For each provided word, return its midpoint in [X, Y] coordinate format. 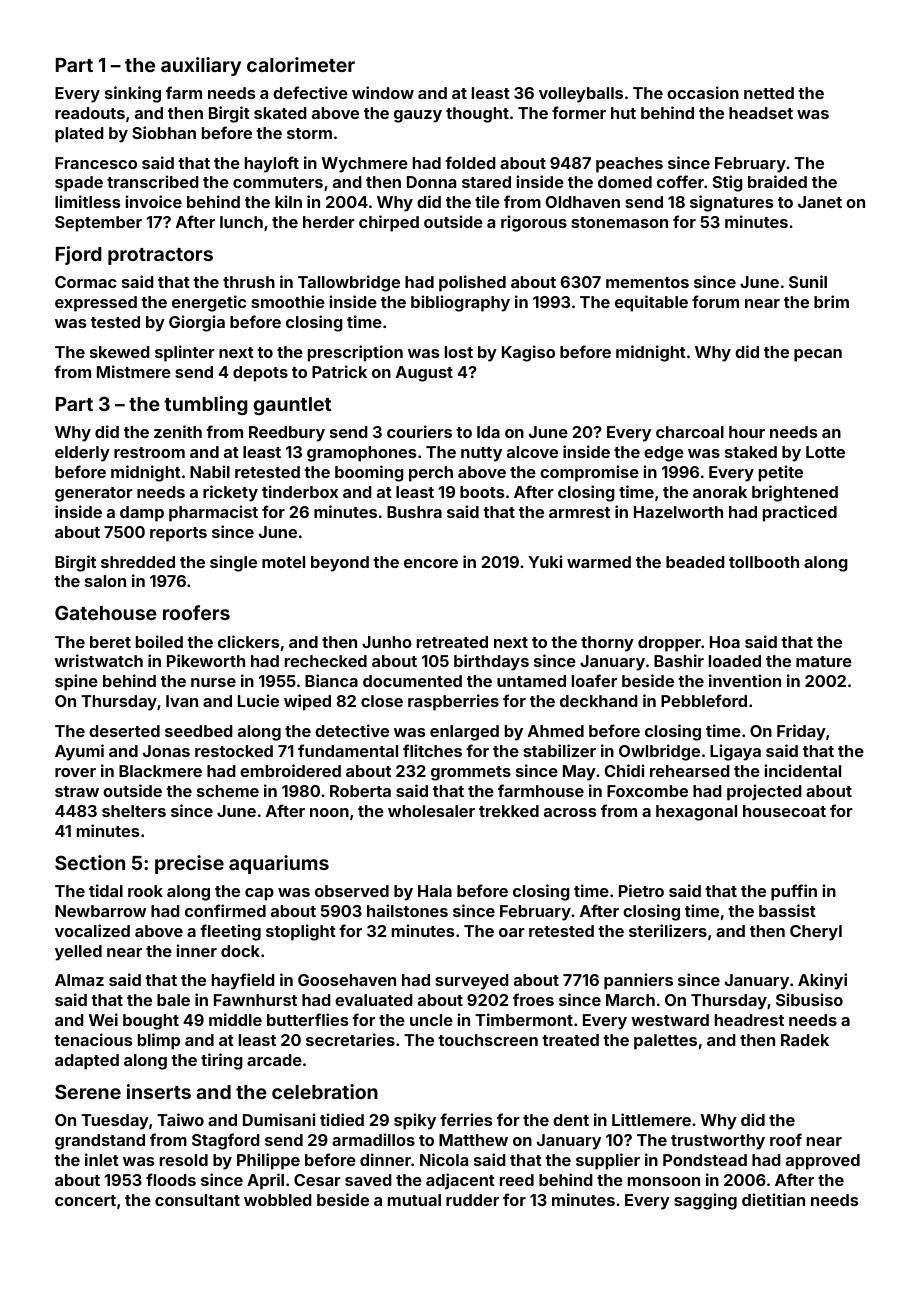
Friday [801, 732]
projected [764, 792]
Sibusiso [809, 999]
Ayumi [79, 752]
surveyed [472, 982]
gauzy [418, 116]
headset [761, 113]
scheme [228, 791]
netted [769, 93]
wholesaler [431, 811]
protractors [160, 256]
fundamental [348, 750]
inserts [159, 1091]
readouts [90, 113]
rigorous [534, 223]
